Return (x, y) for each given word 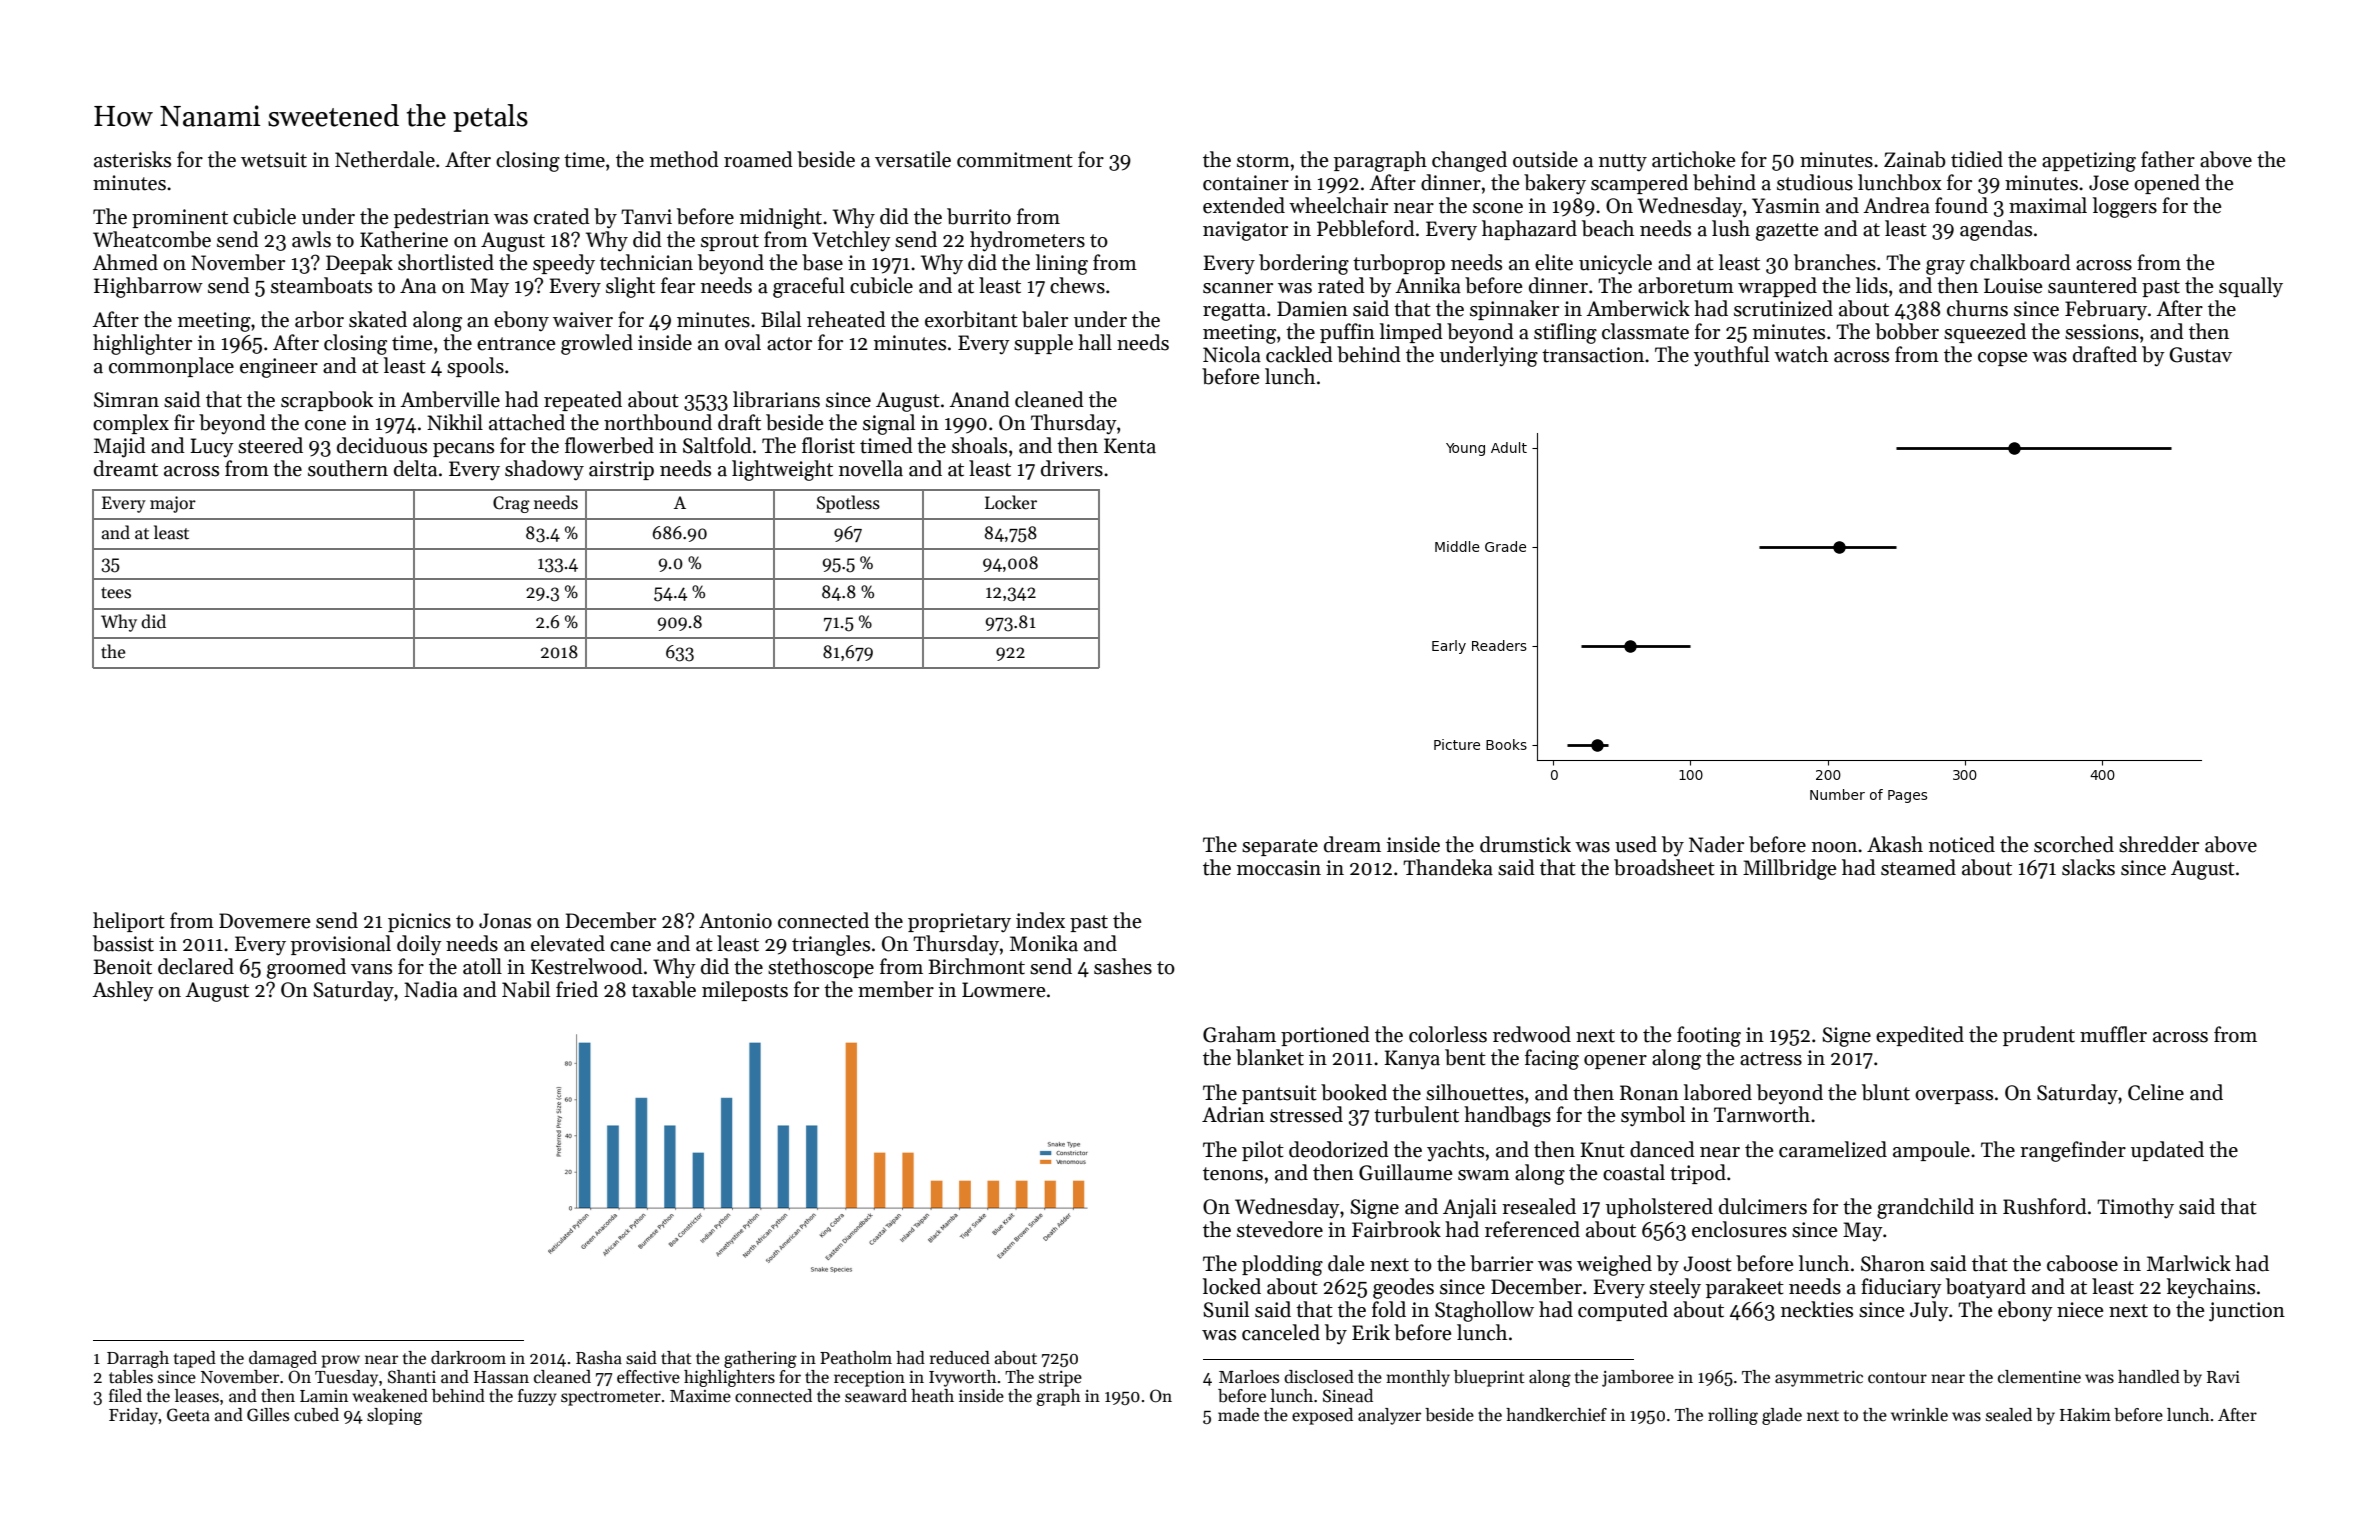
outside (1545, 159)
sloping (394, 1416)
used (1636, 844)
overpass (1954, 1097)
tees (116, 593)
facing (1552, 1059)
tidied (1977, 159)
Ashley (123, 991)
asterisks (132, 159)
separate (1280, 847)
